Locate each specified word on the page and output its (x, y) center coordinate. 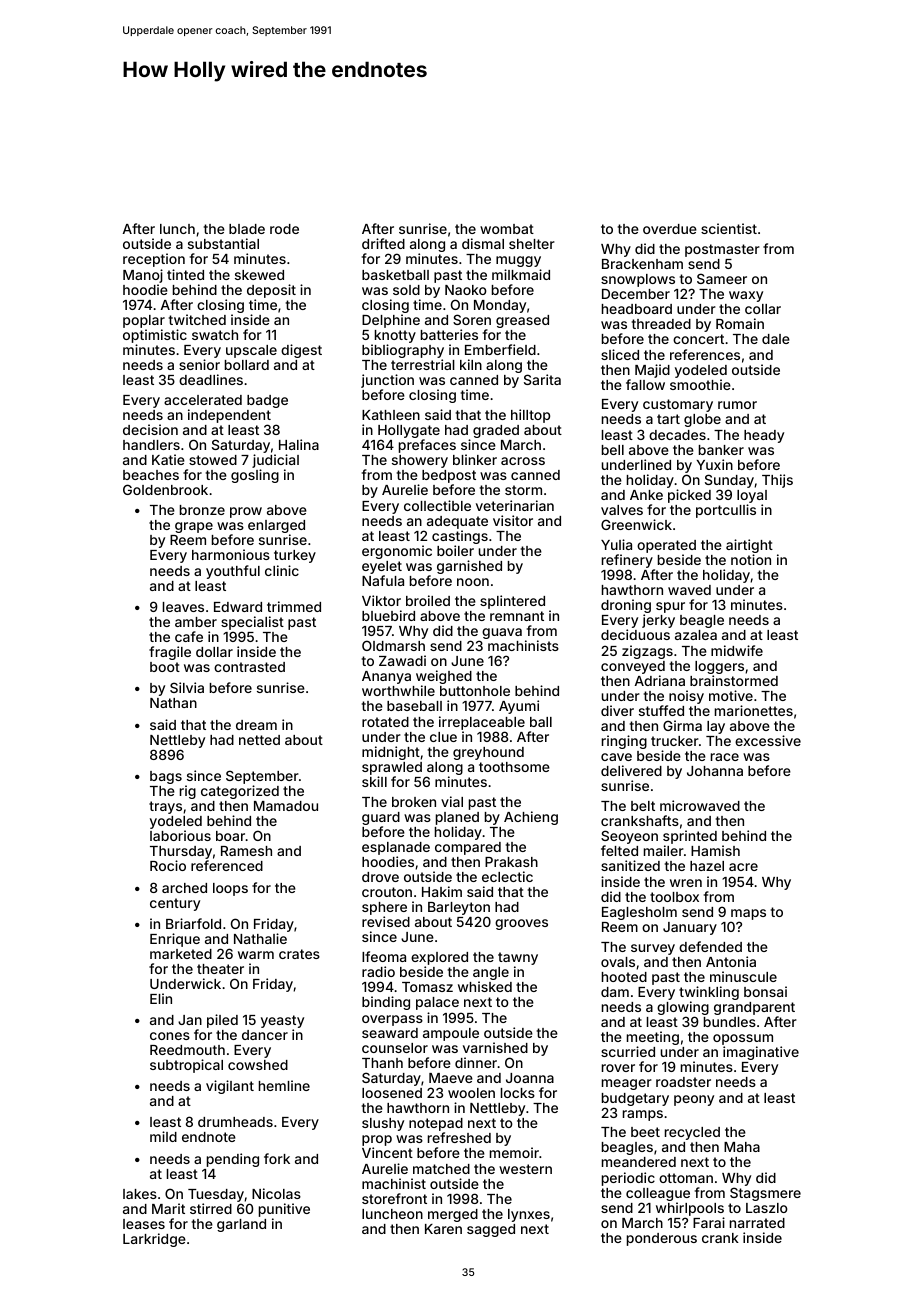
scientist (729, 228)
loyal (752, 496)
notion (751, 559)
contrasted (249, 667)
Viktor (381, 600)
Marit (168, 1208)
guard (381, 818)
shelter (532, 244)
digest (301, 351)
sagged (491, 1230)
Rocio (168, 865)
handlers (151, 445)
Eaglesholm (639, 913)
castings (460, 537)
